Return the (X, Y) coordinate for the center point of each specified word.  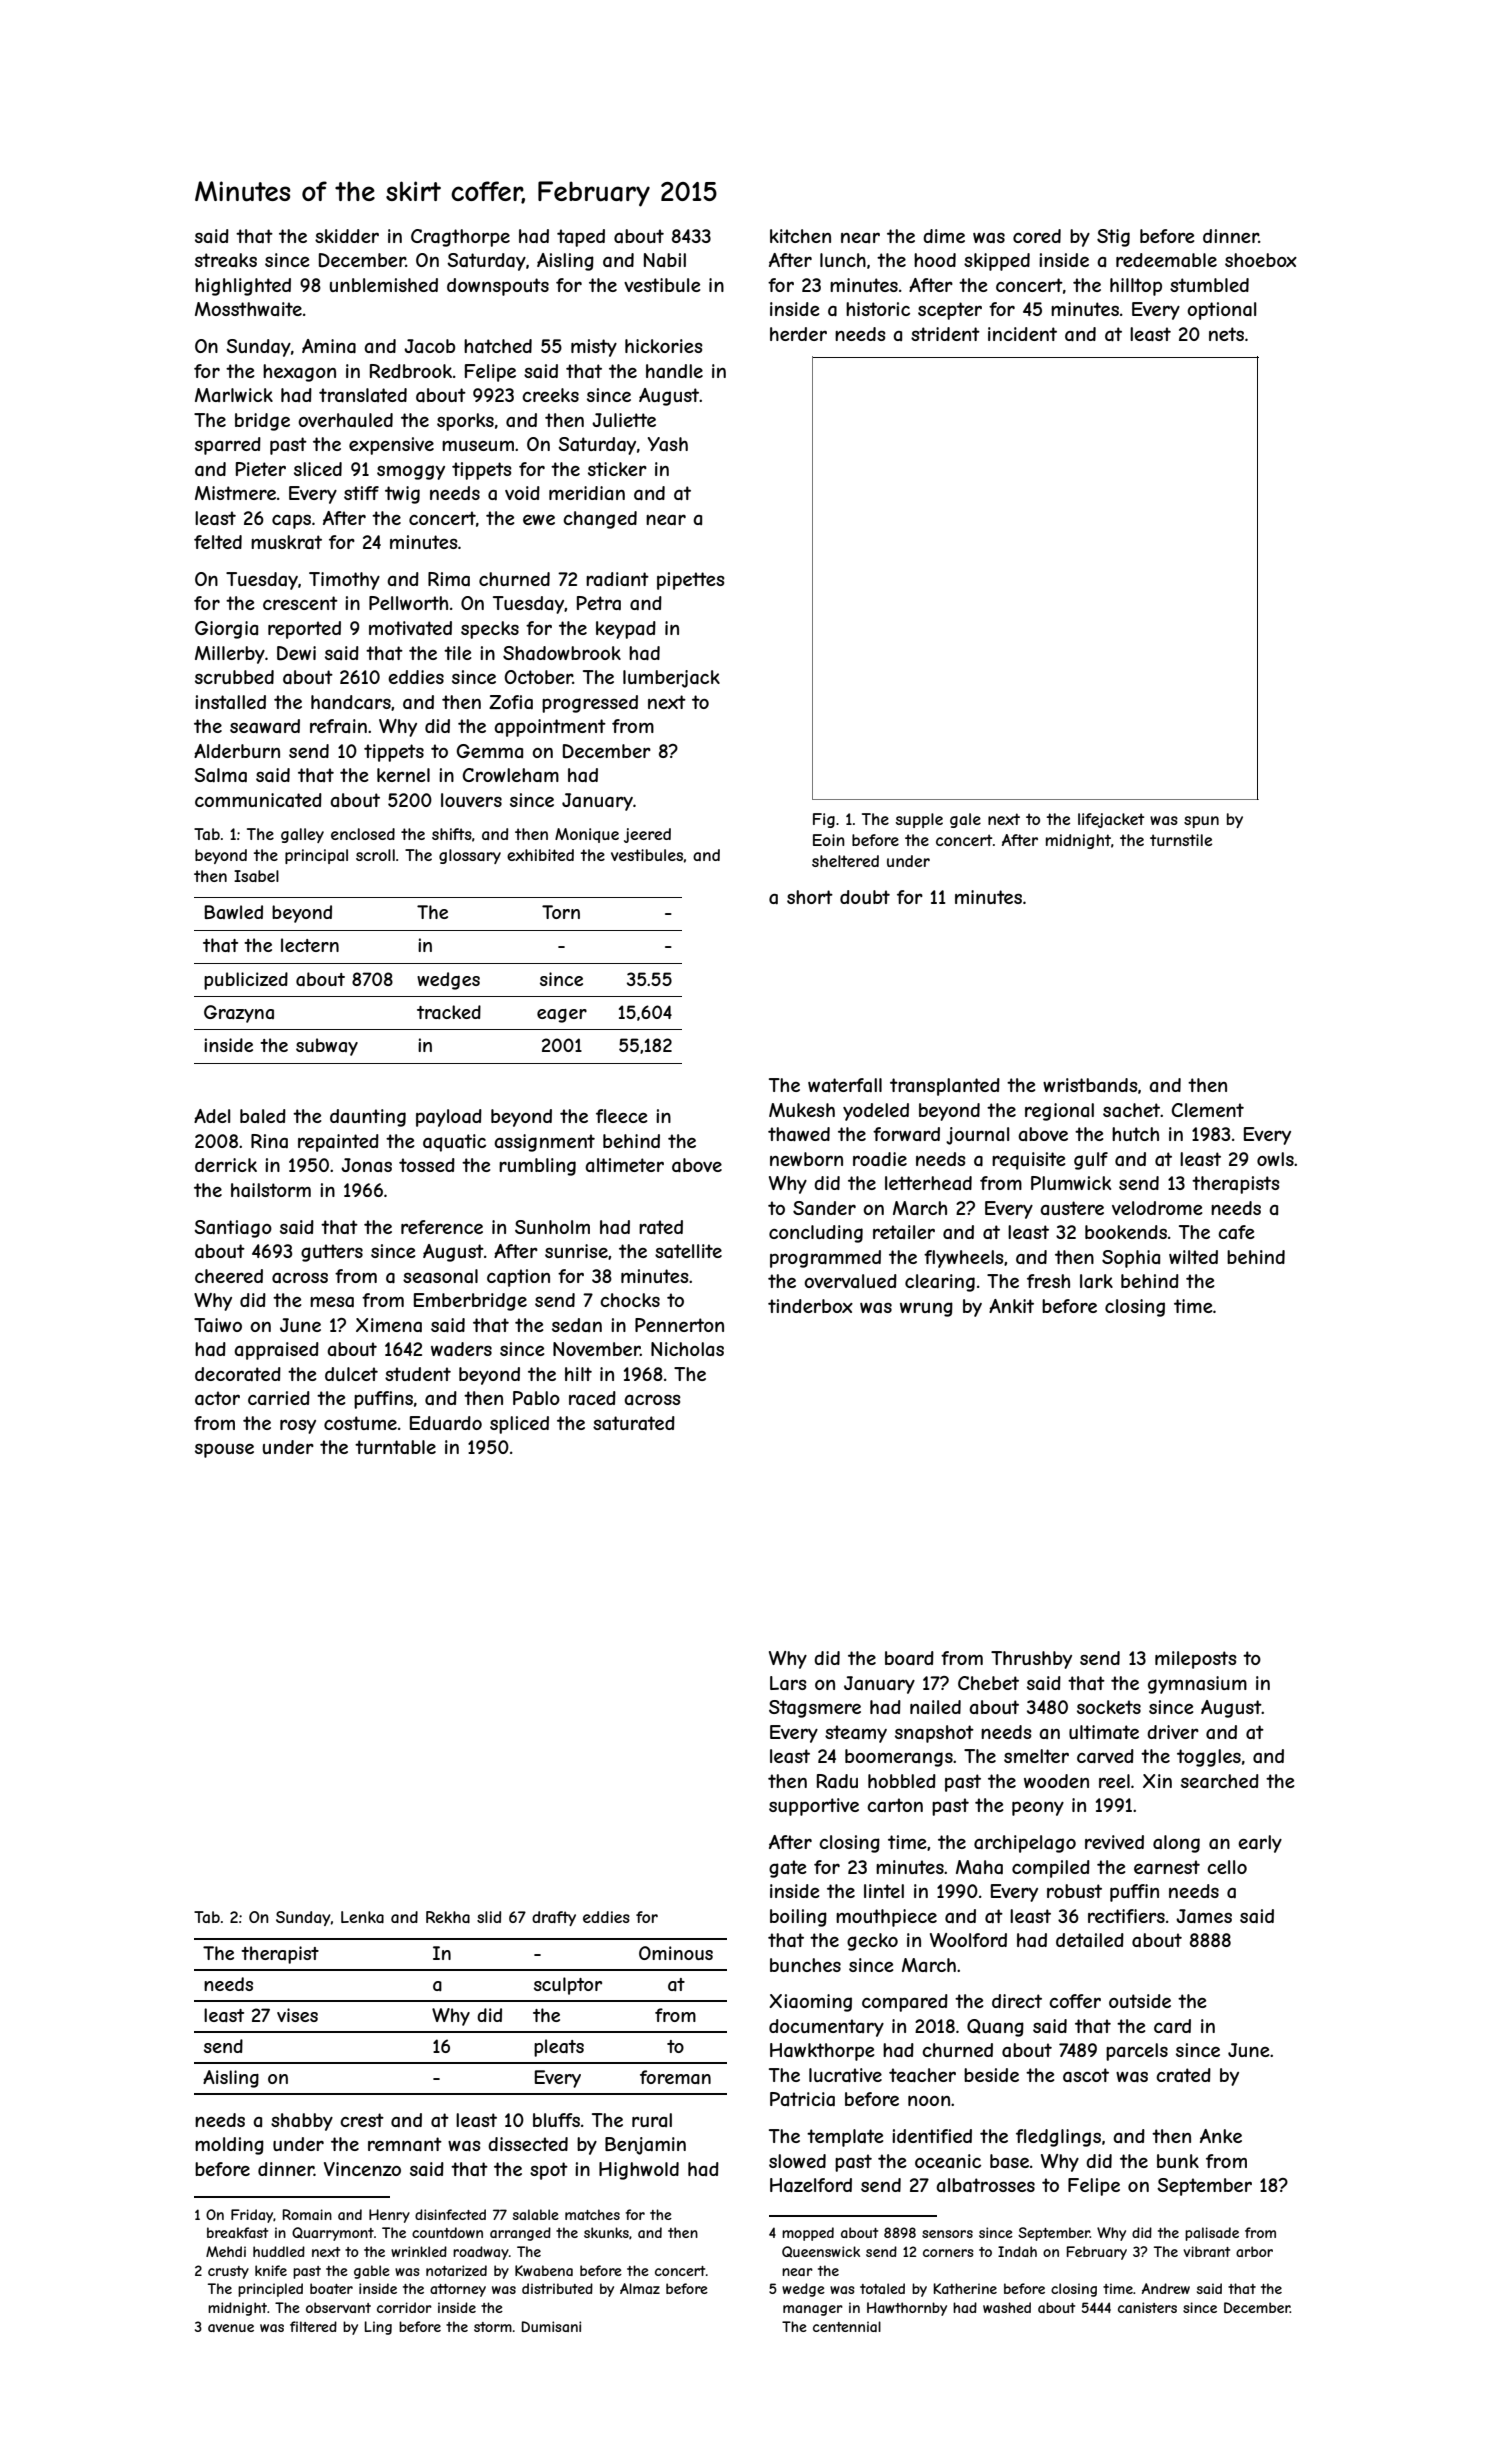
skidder (347, 236)
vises (297, 2015)
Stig (1113, 238)
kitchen (800, 236)
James (1204, 1916)
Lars (788, 1683)
